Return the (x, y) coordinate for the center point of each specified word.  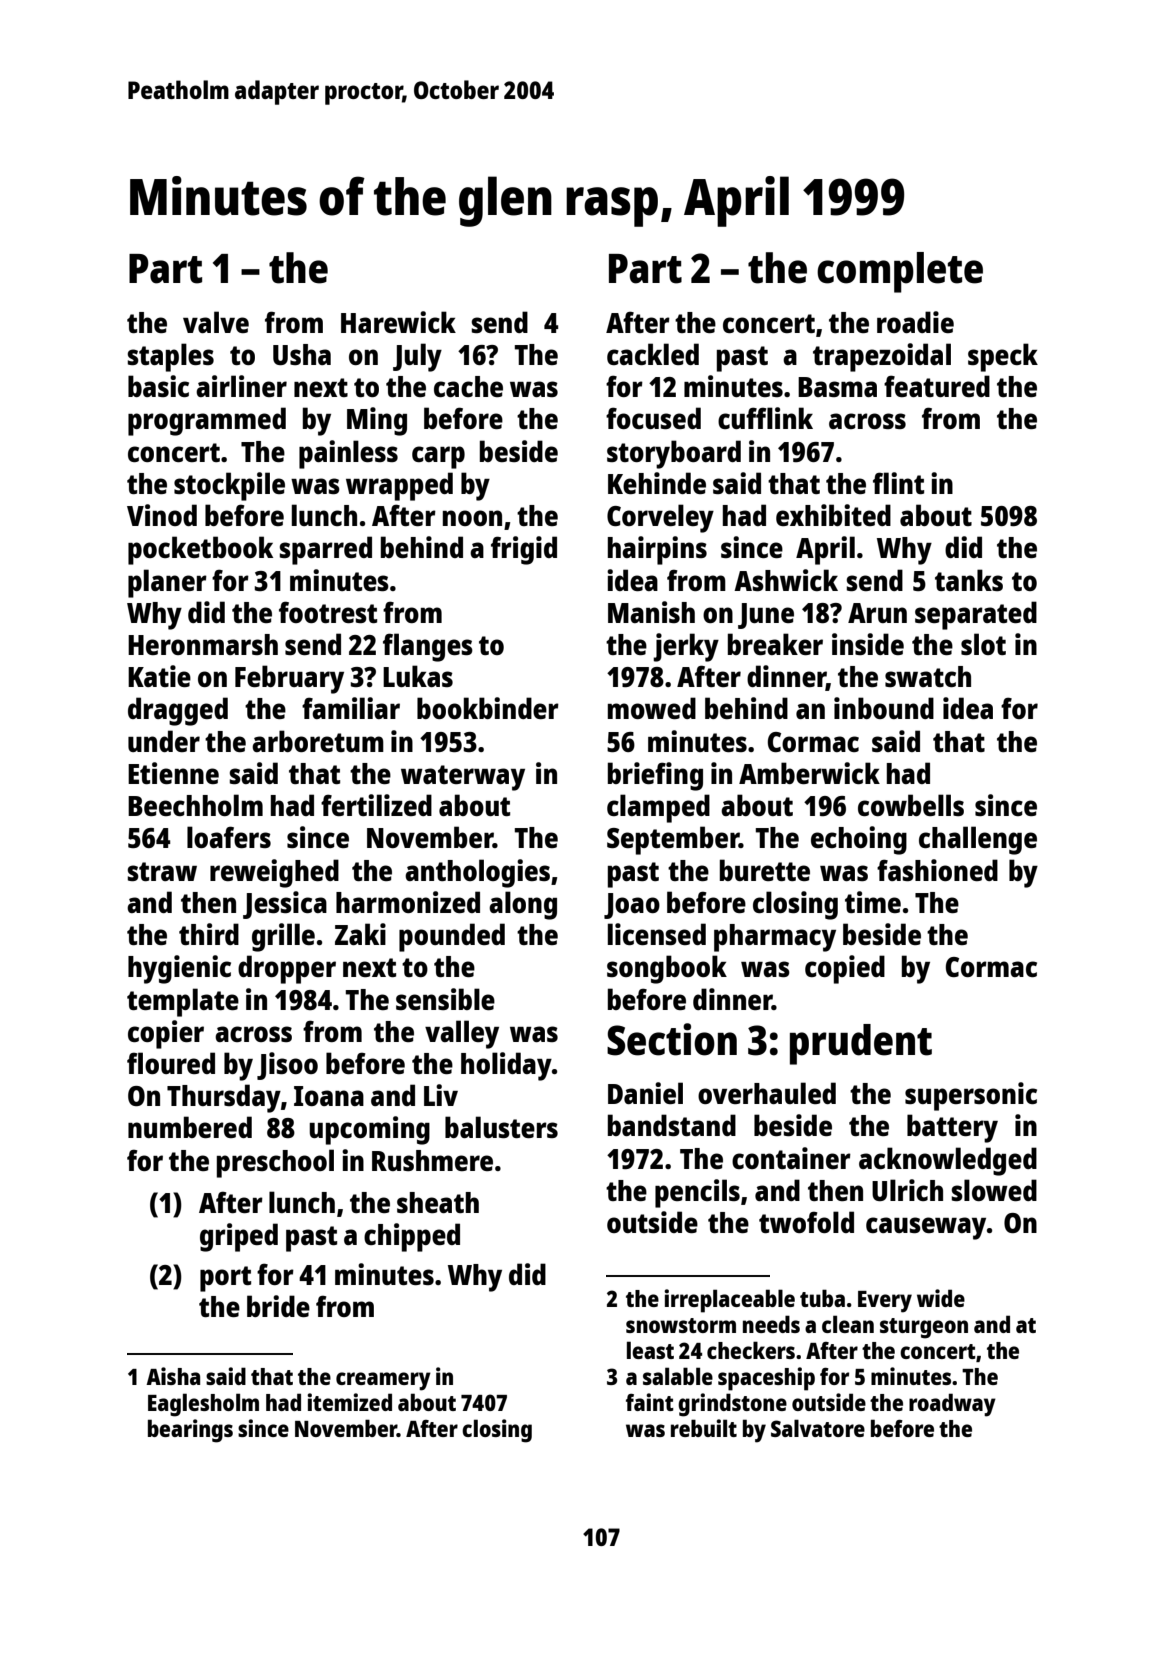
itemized (349, 1402)
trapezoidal (882, 357)
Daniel (645, 1093)
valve (216, 322)
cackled (653, 354)
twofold (806, 1222)
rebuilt (704, 1428)
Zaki (360, 934)
